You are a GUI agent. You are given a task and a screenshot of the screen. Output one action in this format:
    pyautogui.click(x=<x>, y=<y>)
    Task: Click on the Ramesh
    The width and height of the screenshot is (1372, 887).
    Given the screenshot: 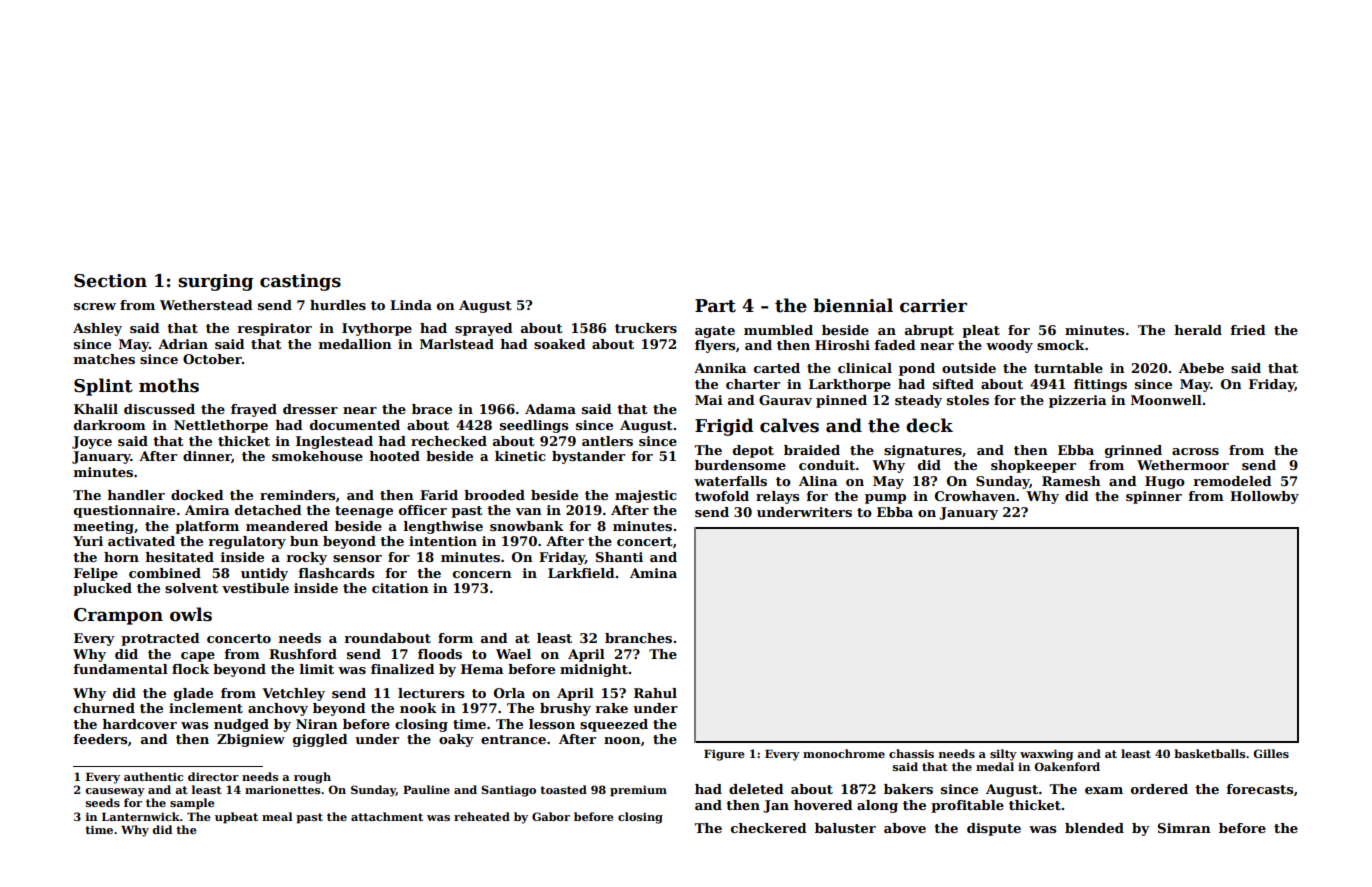 What is the action you would take?
    pyautogui.click(x=1071, y=481)
